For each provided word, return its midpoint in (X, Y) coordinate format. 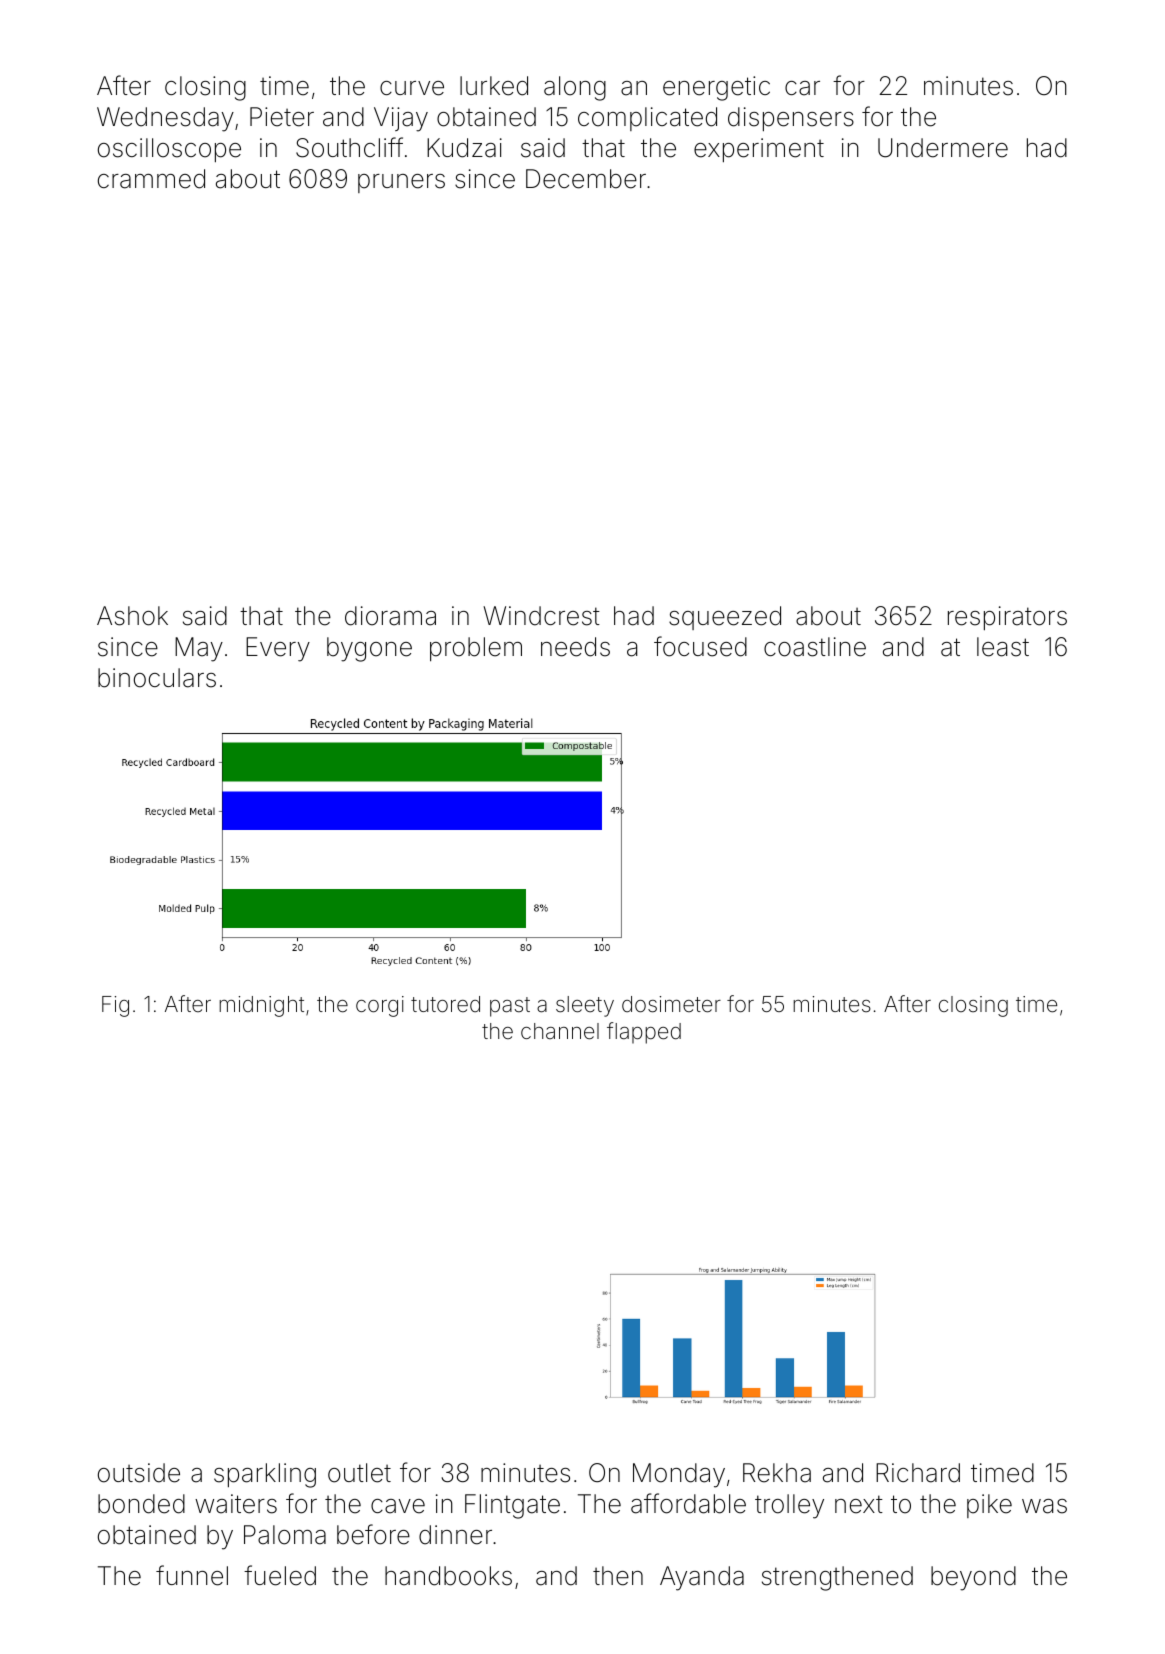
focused (700, 646)
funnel (192, 1575)
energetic (716, 88)
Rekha (777, 1473)
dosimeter (671, 1004)
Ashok (132, 616)
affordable (688, 1503)
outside (139, 1473)
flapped (644, 1033)
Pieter (282, 117)
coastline (815, 647)
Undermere (943, 148)
